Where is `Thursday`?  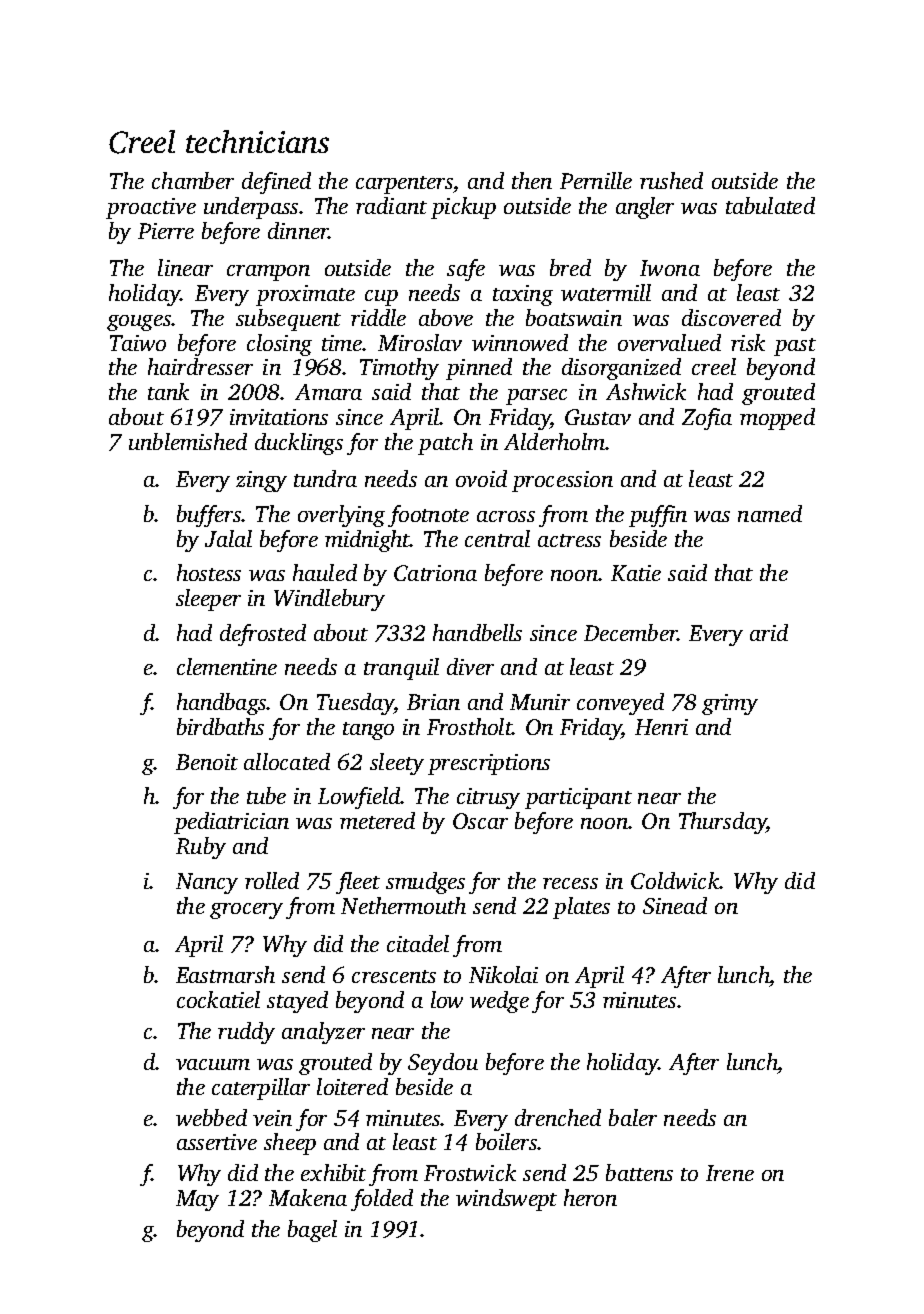 Thursday is located at coordinates (723, 823).
